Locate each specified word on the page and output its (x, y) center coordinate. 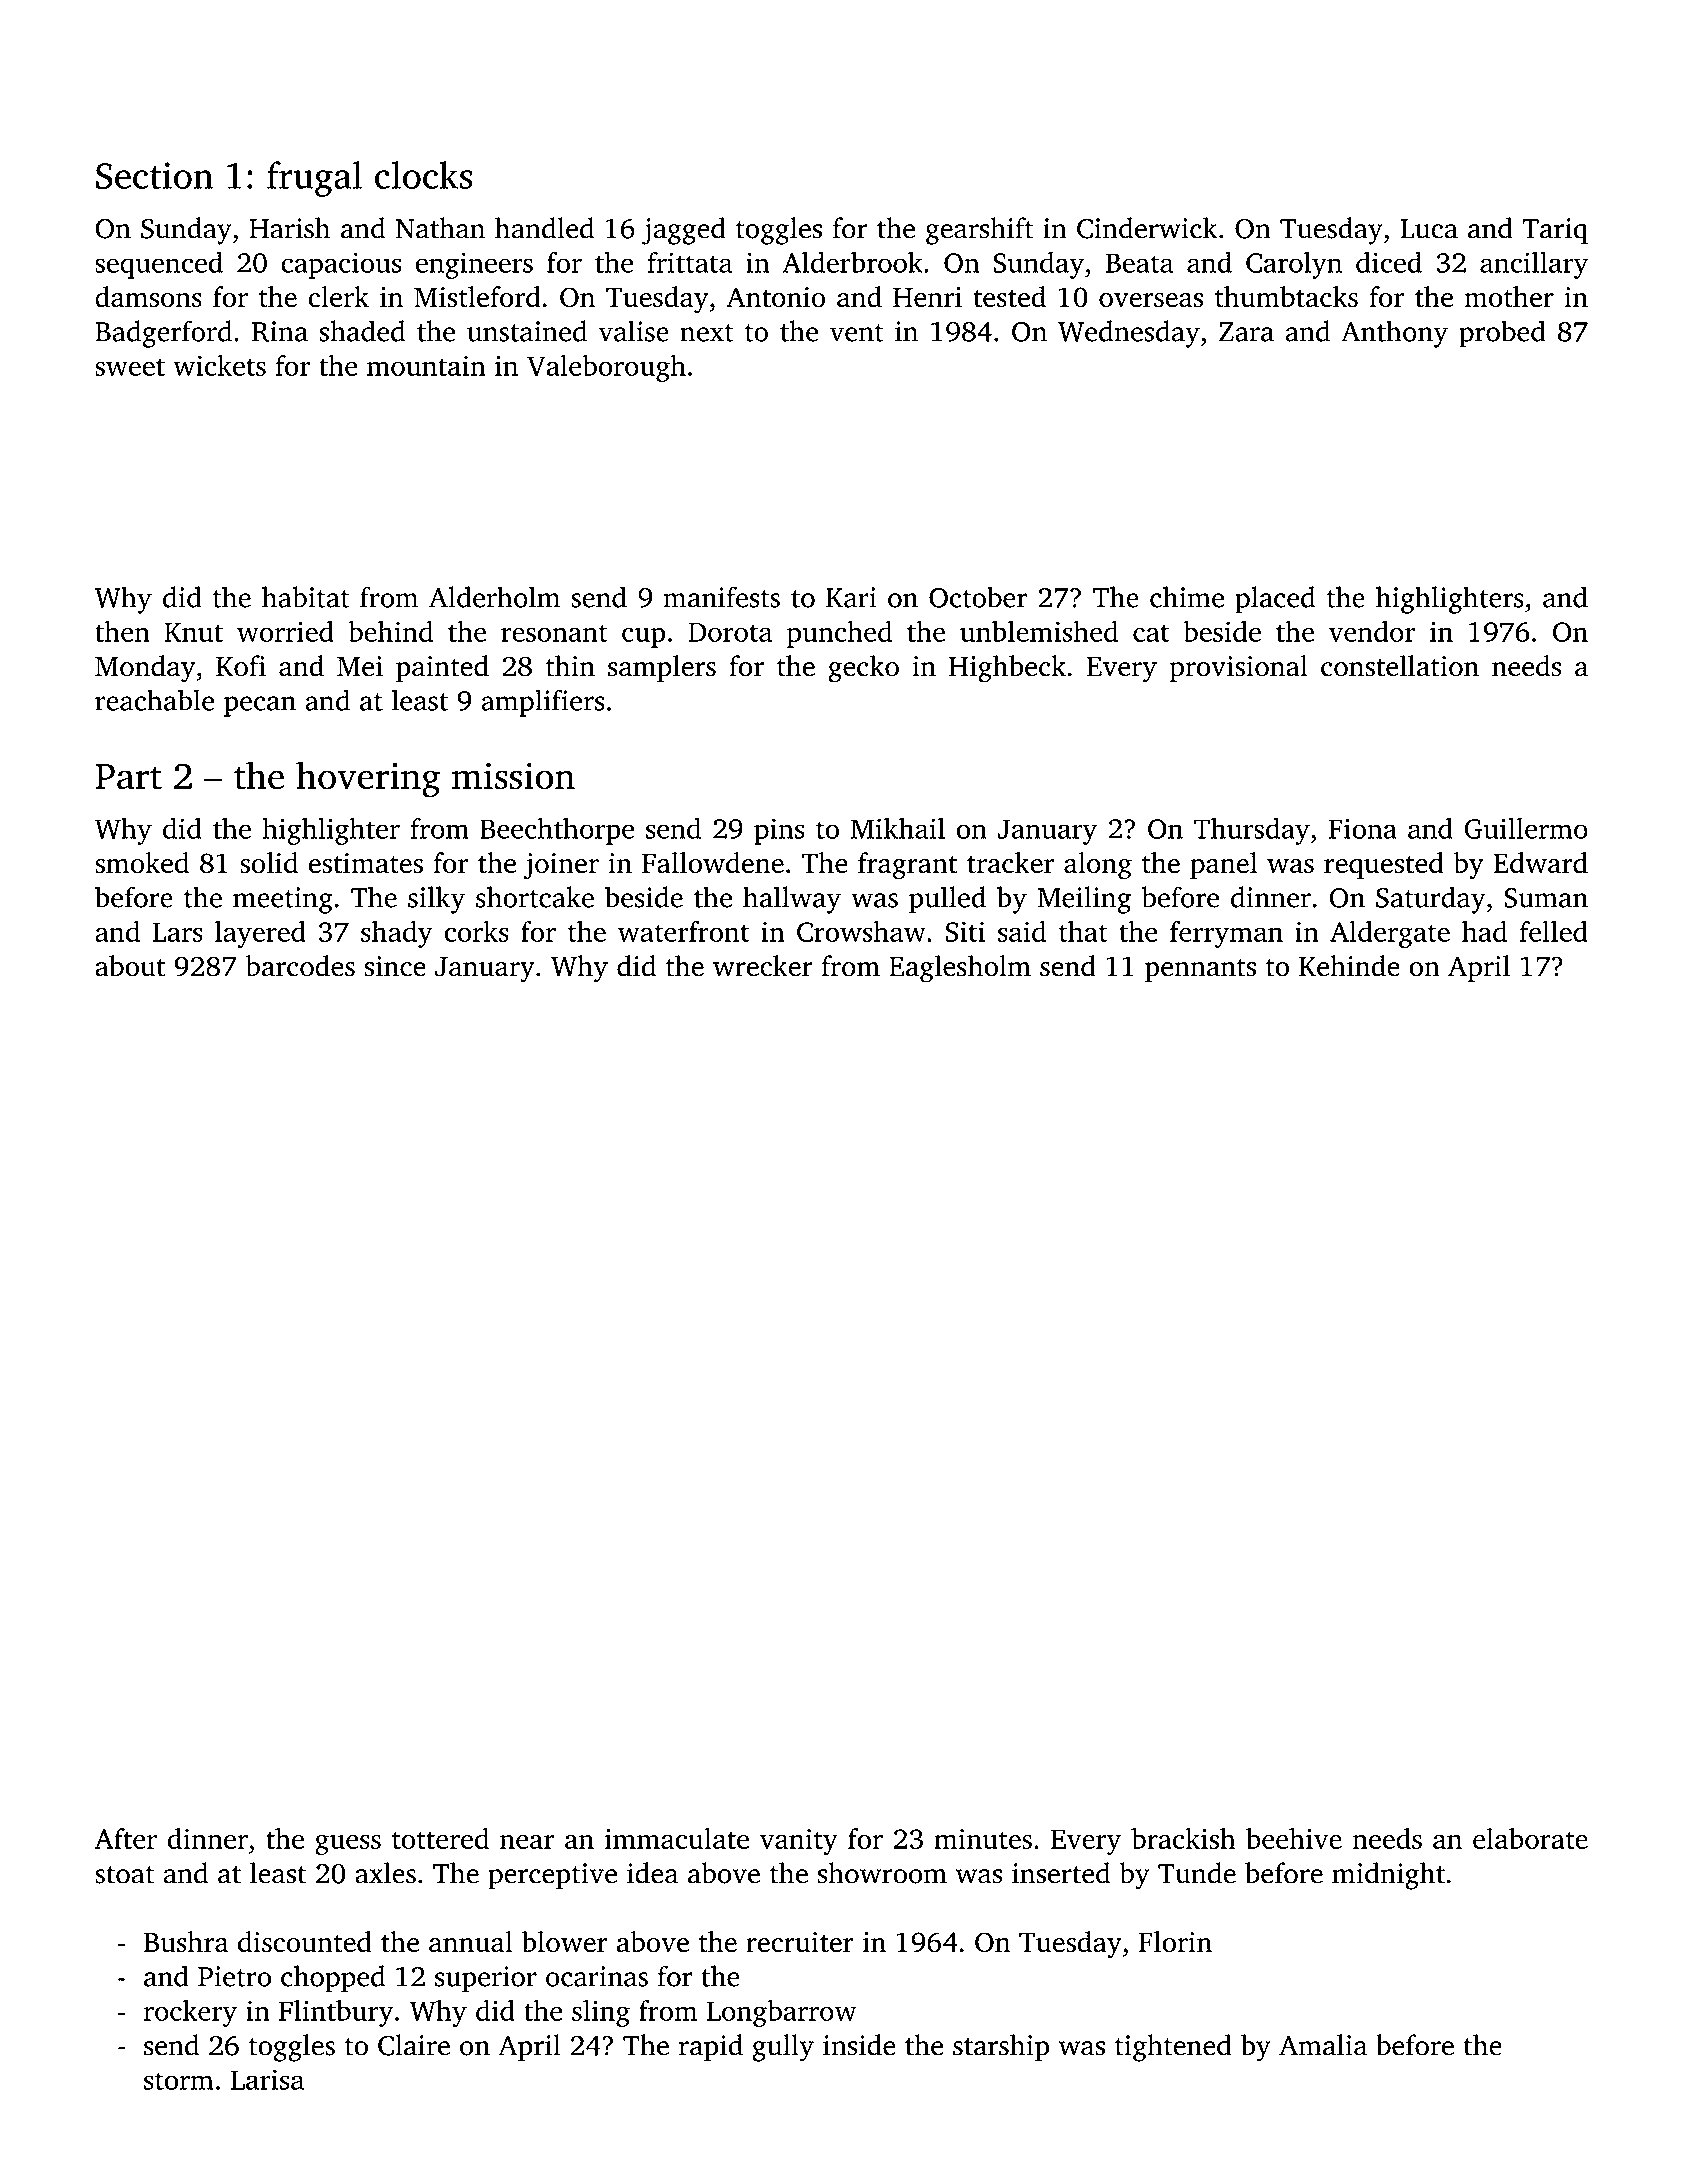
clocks (423, 175)
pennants (1200, 970)
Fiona (1362, 828)
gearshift (980, 231)
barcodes (300, 966)
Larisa (267, 2079)
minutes (983, 1839)
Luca (1429, 229)
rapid (711, 2048)
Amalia (1323, 2045)
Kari (851, 597)
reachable (155, 700)
